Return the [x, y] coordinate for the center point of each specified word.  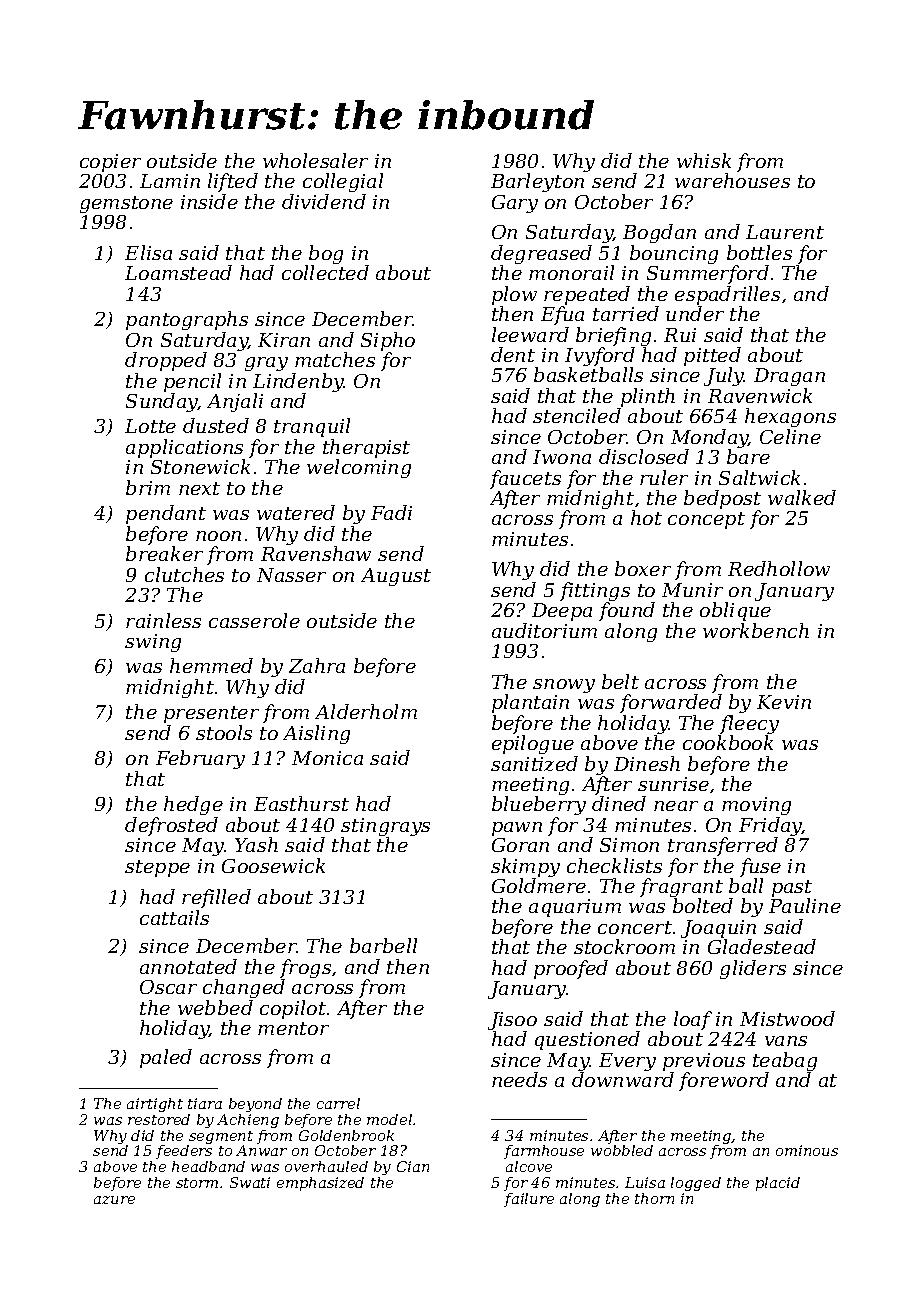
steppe [157, 868]
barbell [383, 945]
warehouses [732, 180]
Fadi [391, 512]
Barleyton [537, 182]
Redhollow [779, 568]
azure [114, 1200]
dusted [216, 425]
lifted [233, 182]
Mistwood [787, 1018]
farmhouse [544, 1152]
